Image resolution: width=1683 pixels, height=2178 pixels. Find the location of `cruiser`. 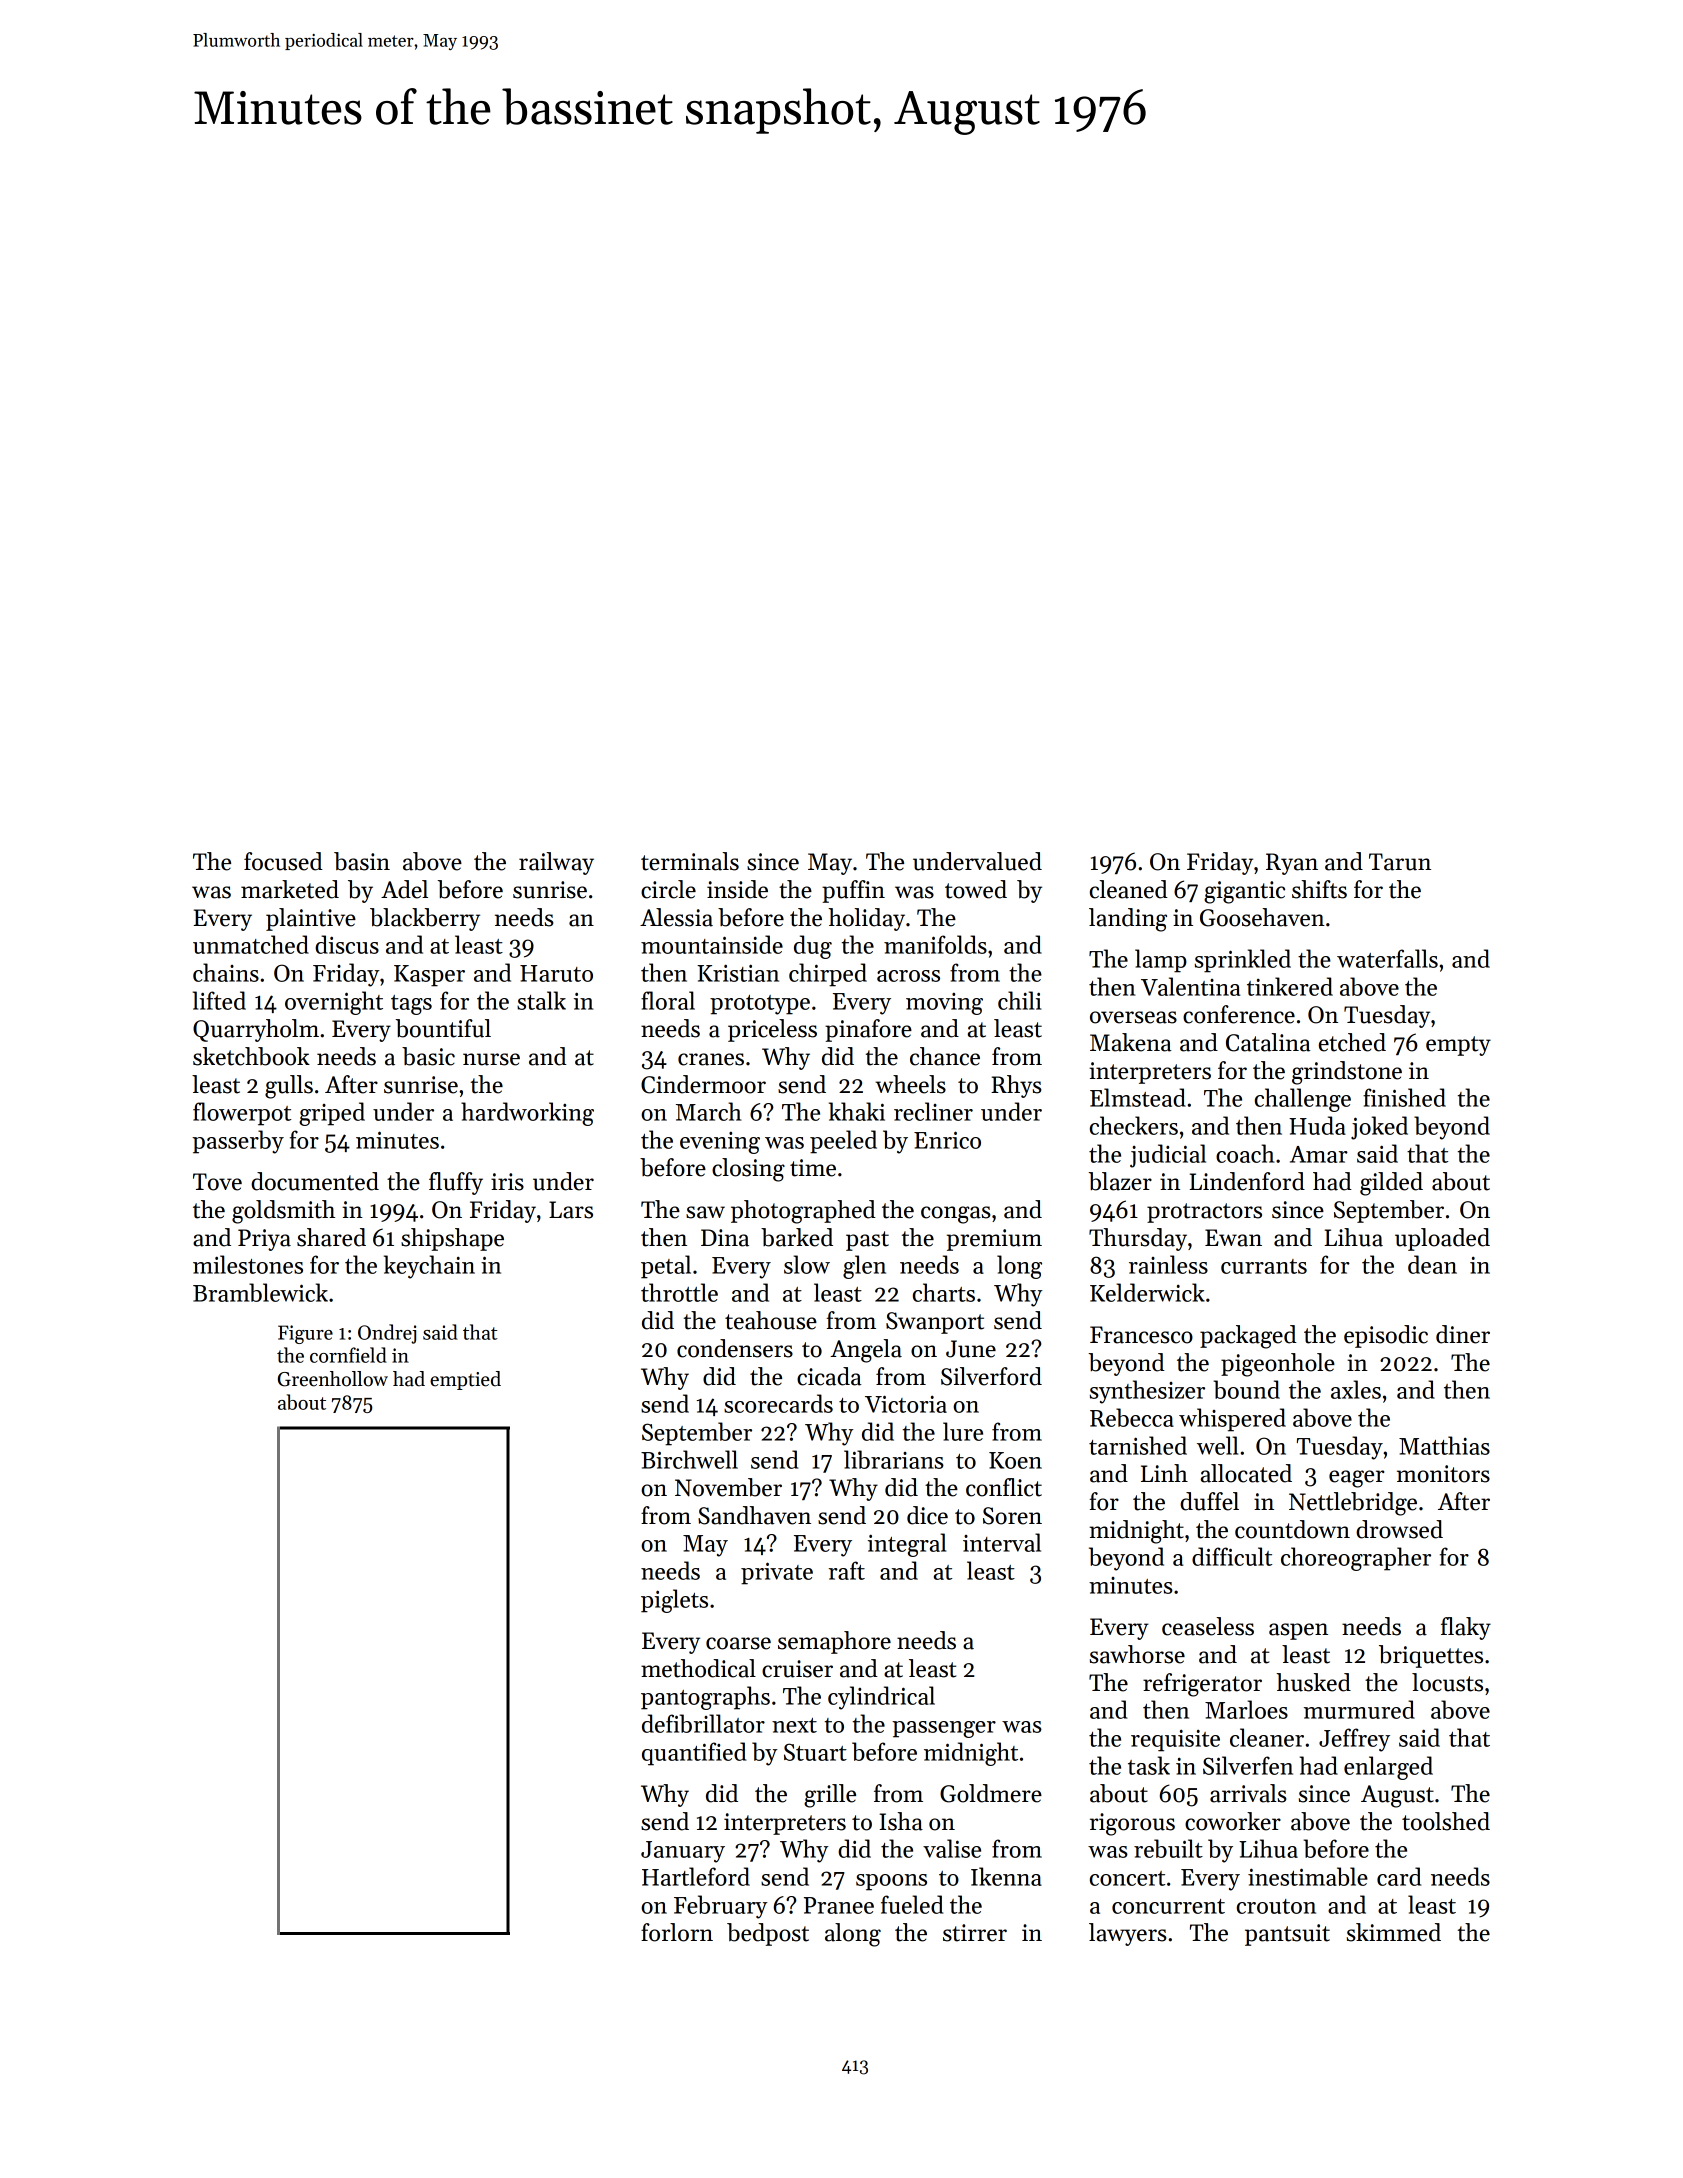

cruiser is located at coordinates (797, 1669).
